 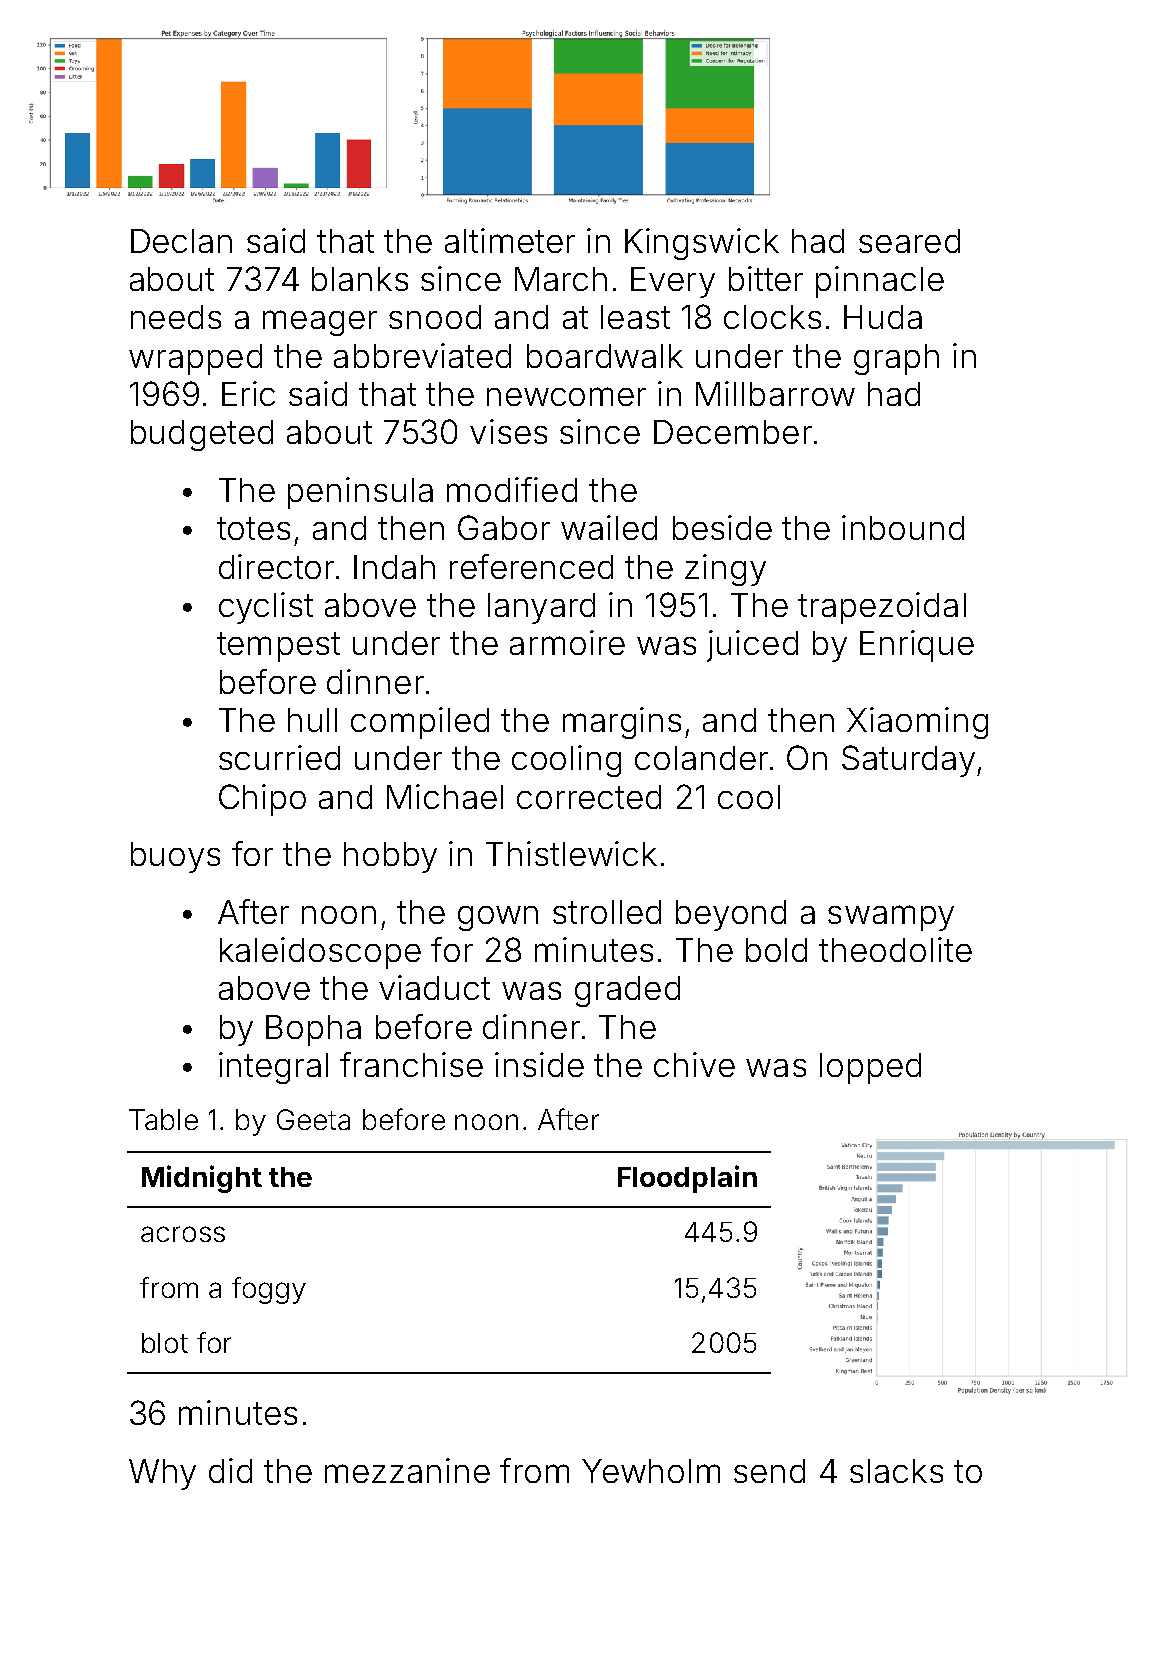 I want to click on Kingswick, so click(x=702, y=244).
